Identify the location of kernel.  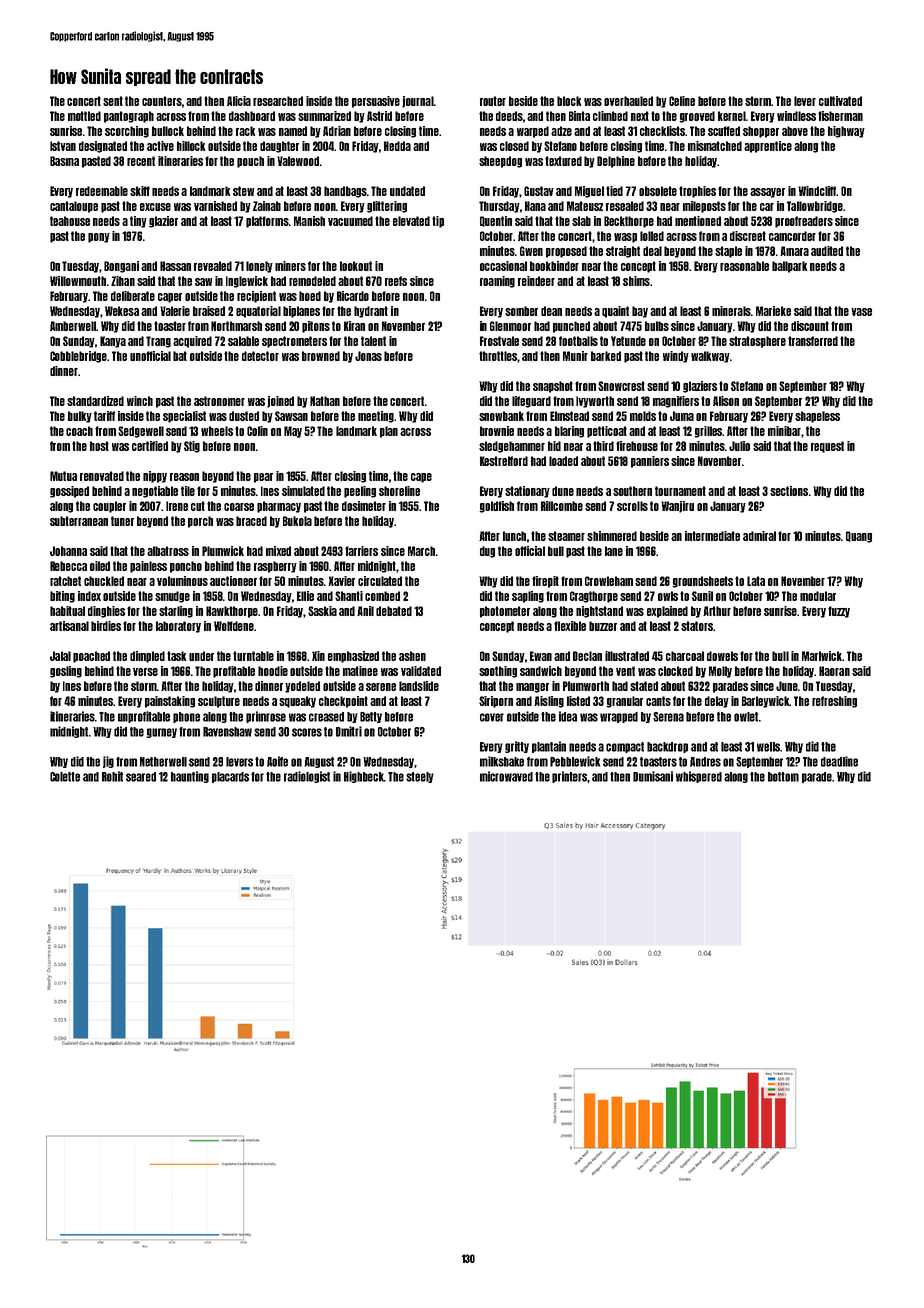
(732, 116).
